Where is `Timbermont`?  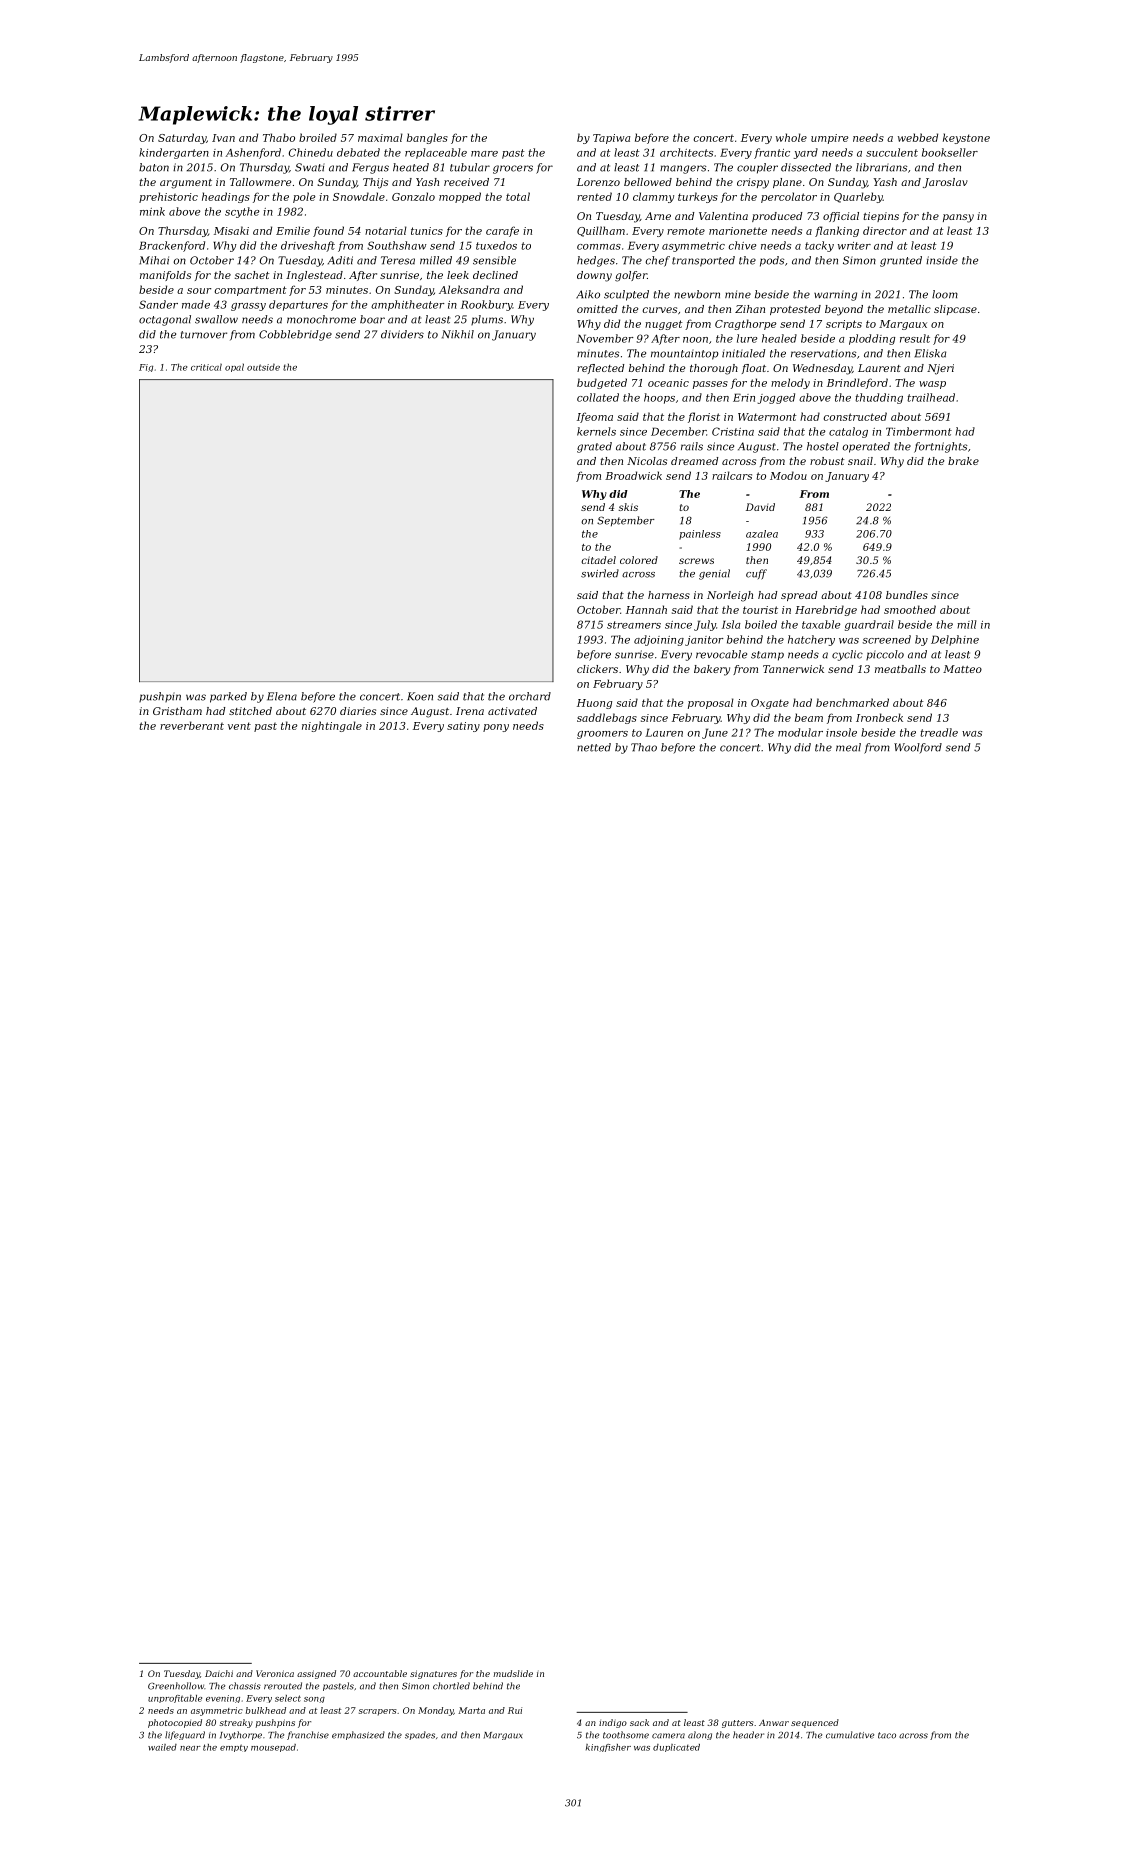
Timbermont is located at coordinates (919, 431).
